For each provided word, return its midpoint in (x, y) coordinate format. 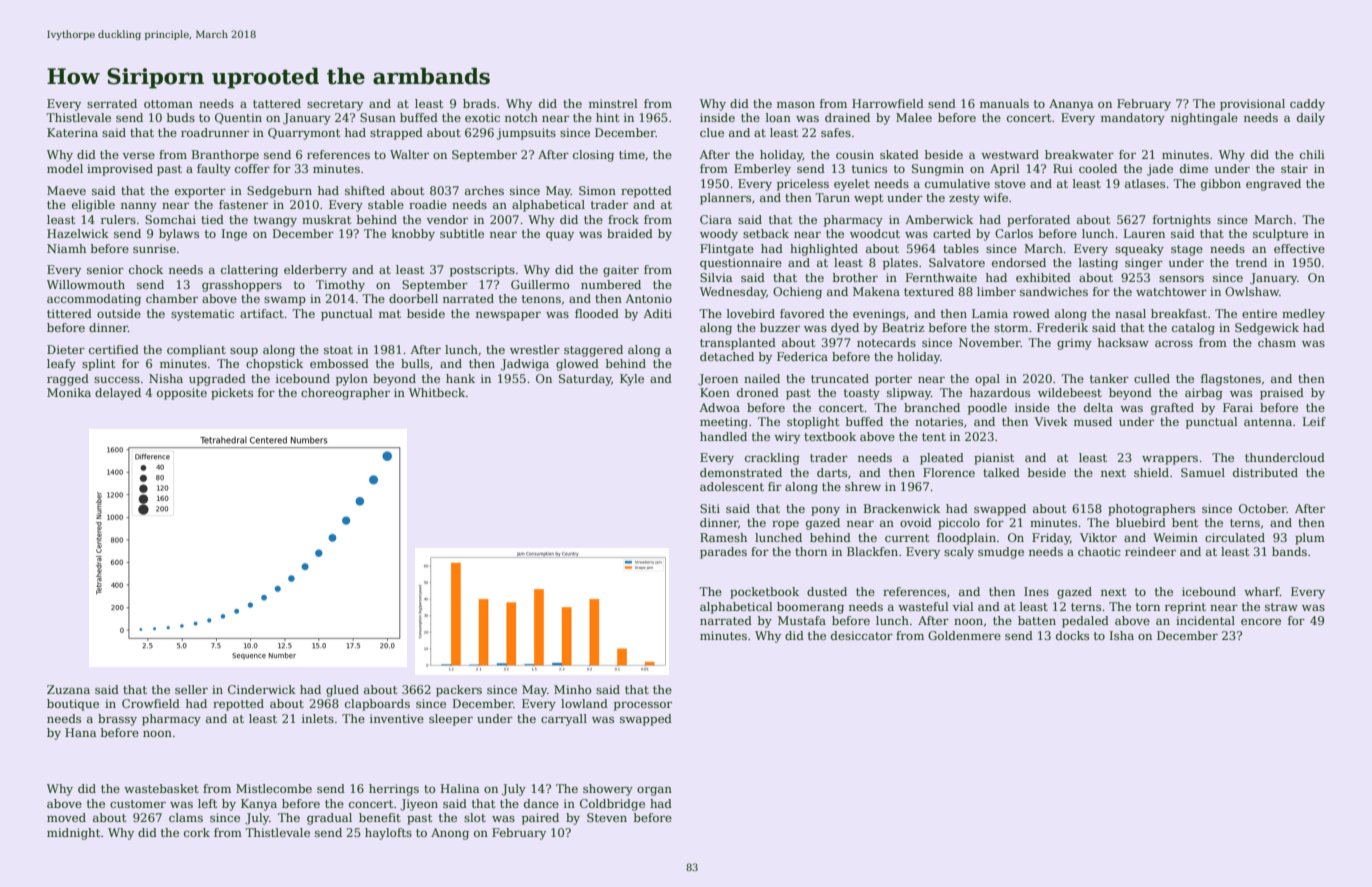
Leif (1314, 421)
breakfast (1179, 313)
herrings (394, 790)
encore (1261, 622)
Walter (409, 154)
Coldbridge (612, 805)
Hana (80, 732)
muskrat (326, 219)
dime (1194, 168)
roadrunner (215, 132)
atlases (1145, 183)
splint (98, 365)
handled (723, 436)
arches (484, 190)
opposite (182, 394)
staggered (593, 351)
